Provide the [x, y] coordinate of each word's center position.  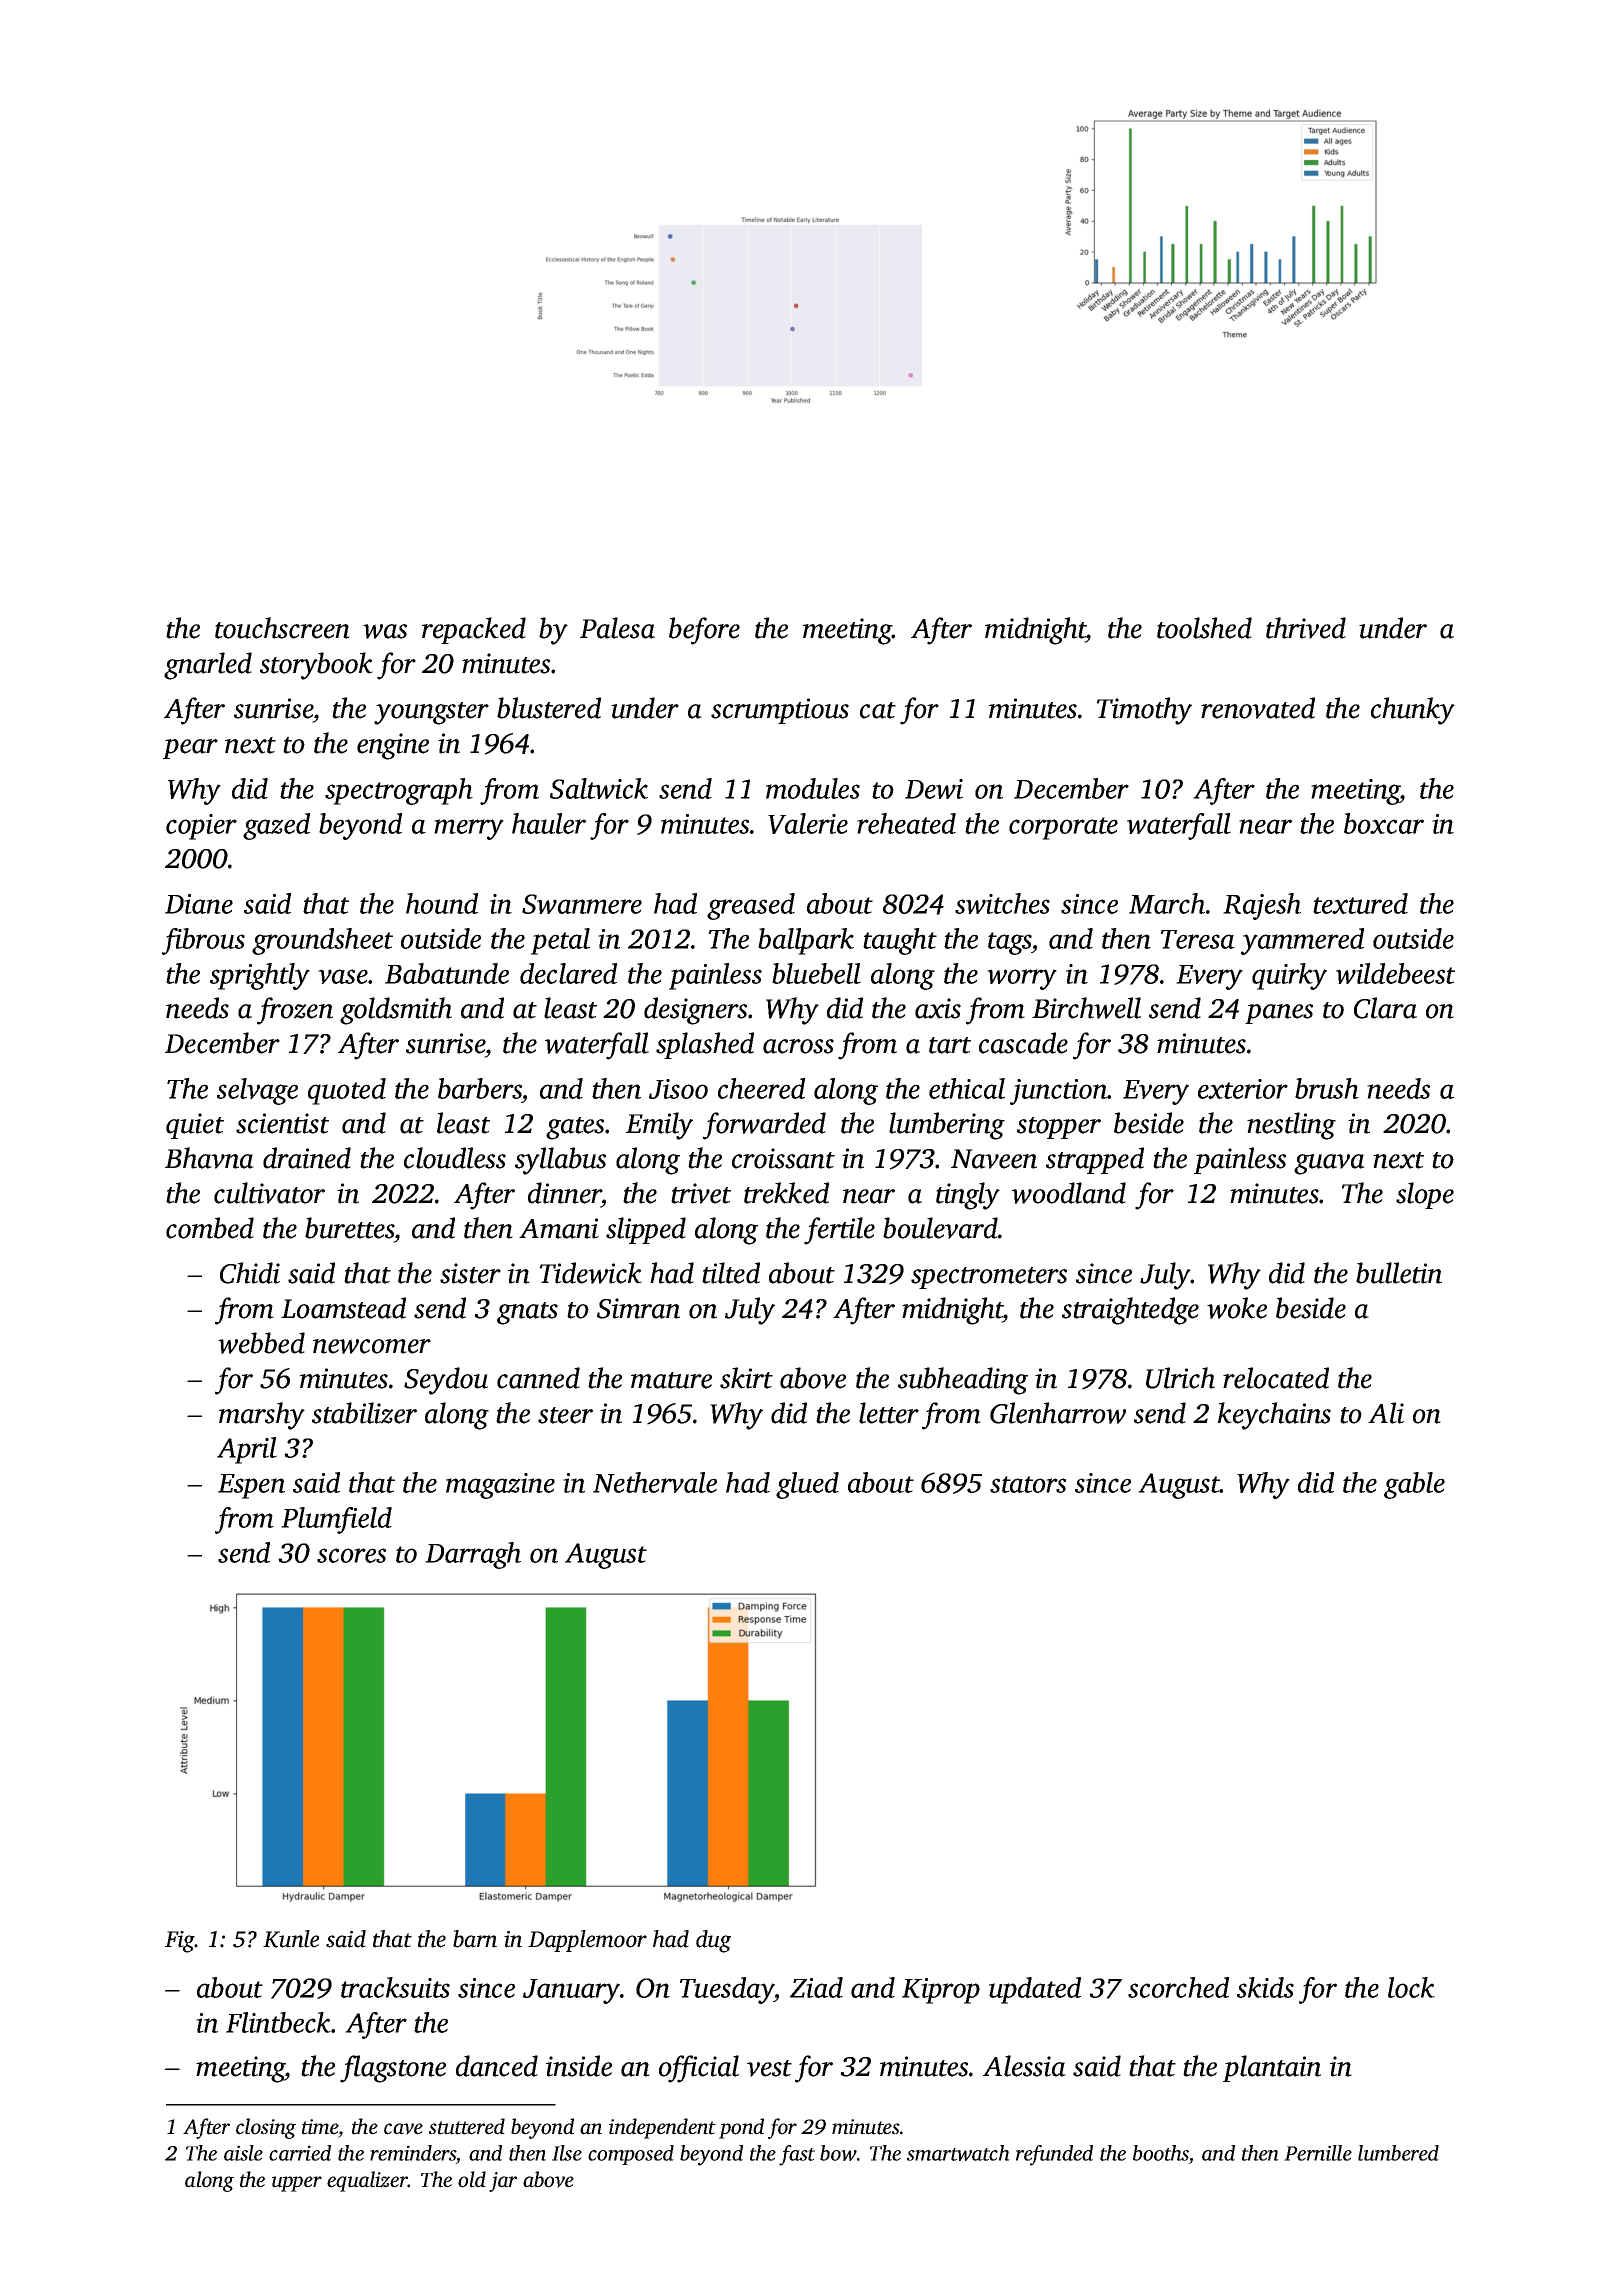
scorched [1178, 1987]
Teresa [1198, 939]
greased [751, 906]
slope [1425, 1195]
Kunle [291, 1939]
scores [351, 1555]
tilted [731, 1273]
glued [807, 1485]
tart [950, 1045]
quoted [347, 1091]
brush [1327, 1088]
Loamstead [343, 1308]
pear [190, 749]
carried [300, 2153]
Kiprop [941, 1991]
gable [1414, 1485]
